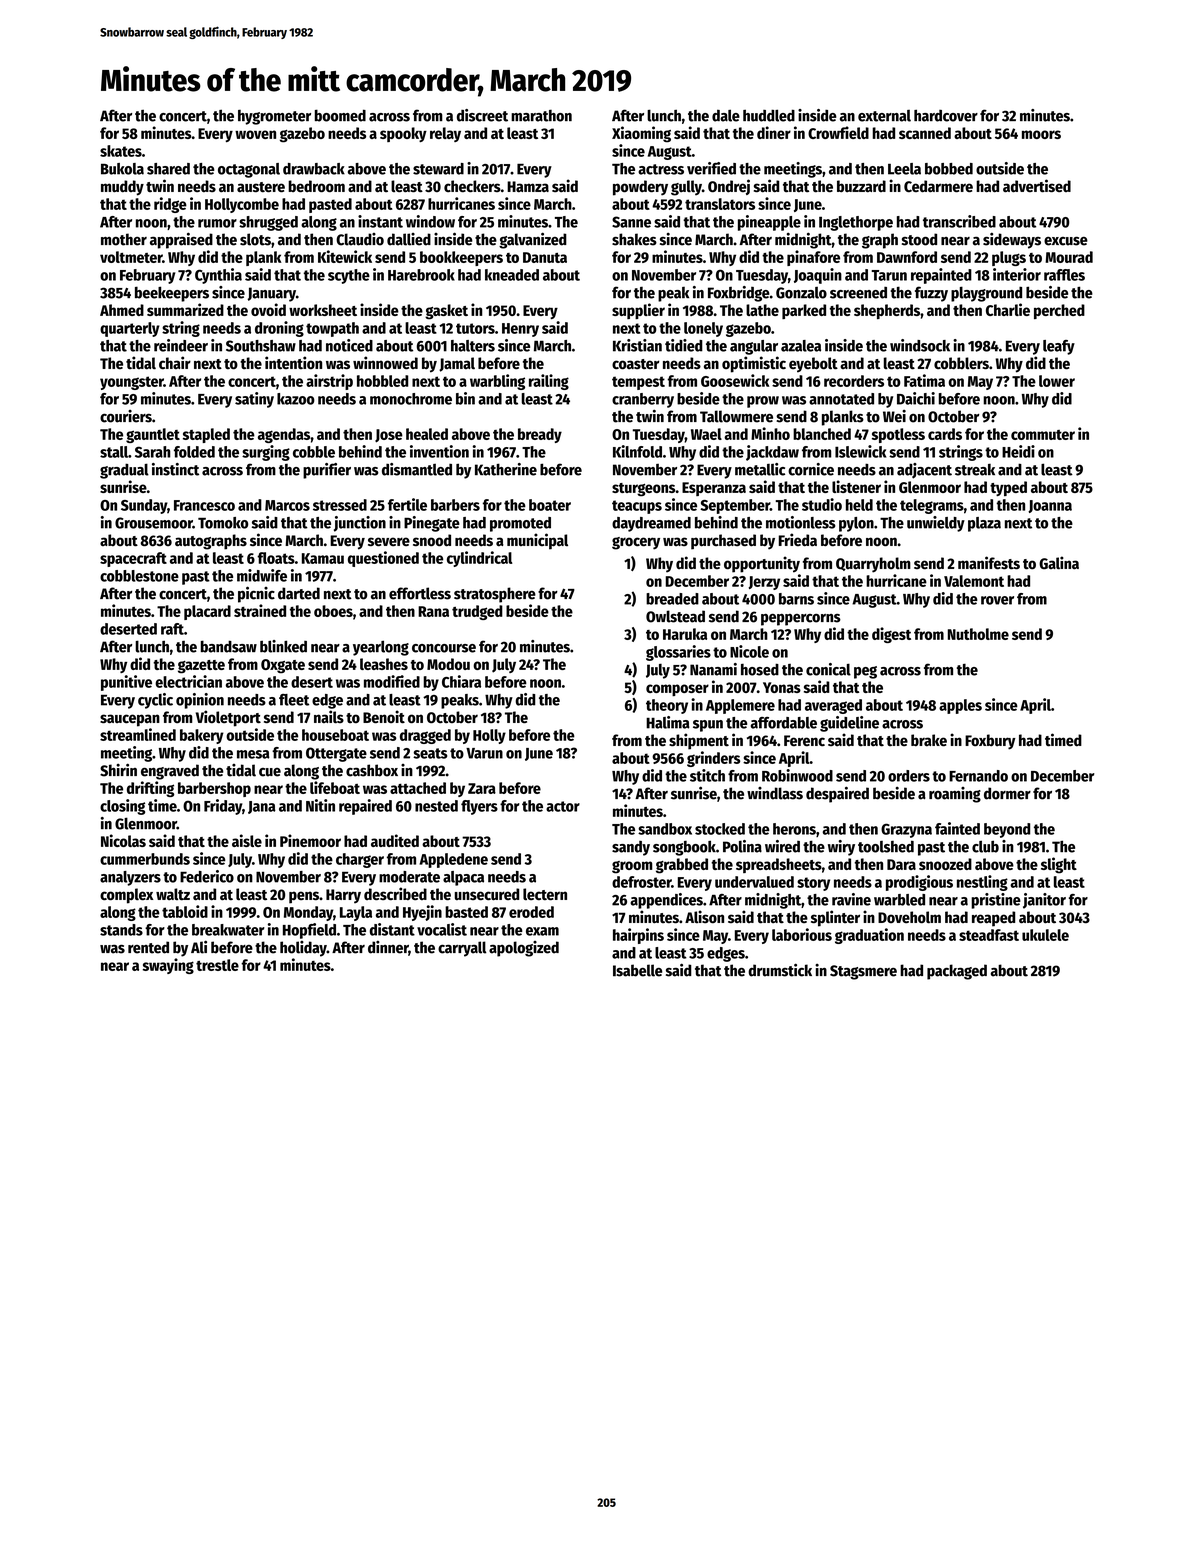  Describe the element at coordinates (925, 133) in the document. I see `scanned` at that location.
